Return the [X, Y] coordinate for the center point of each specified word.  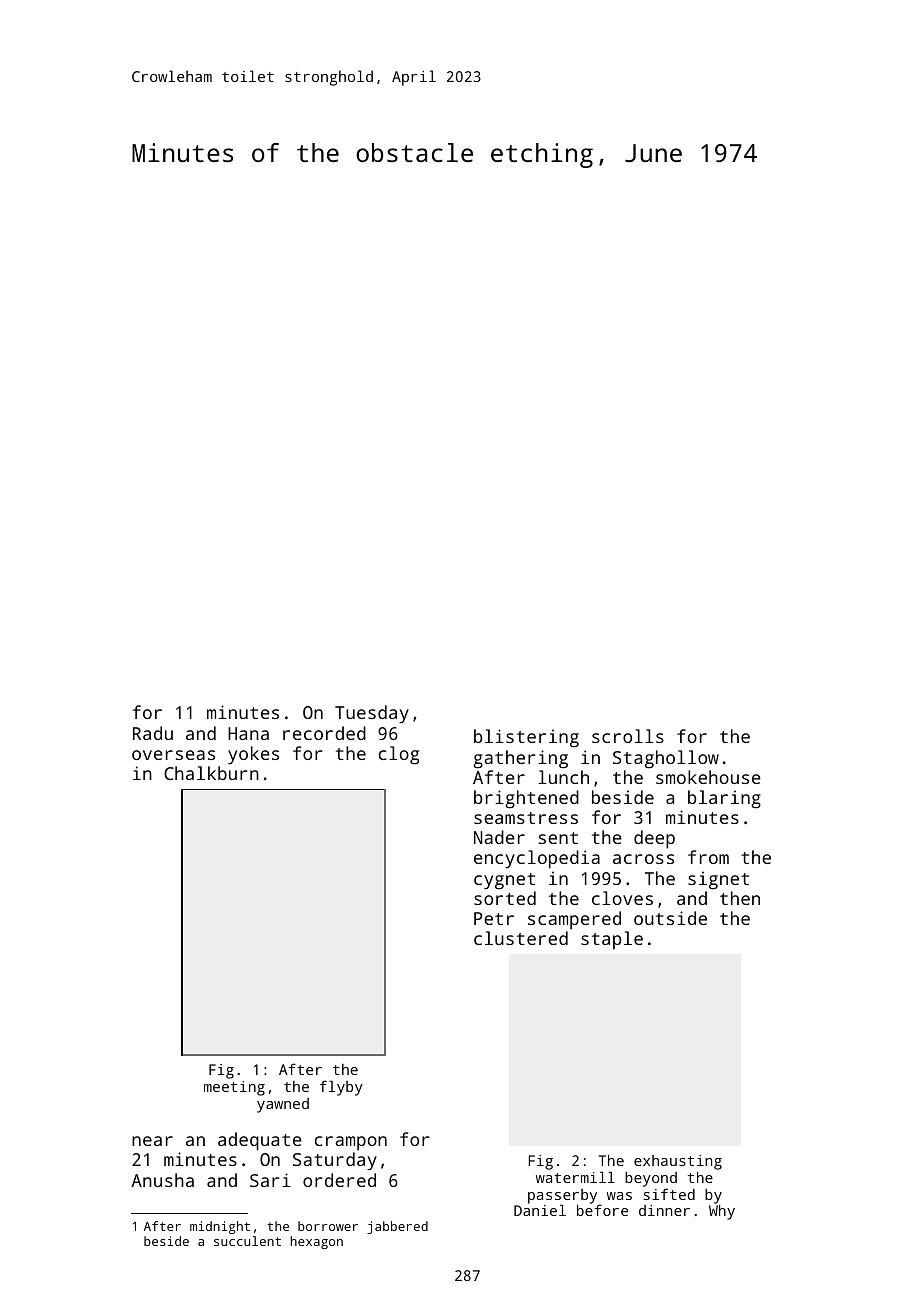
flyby [341, 1088]
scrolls [628, 736]
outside [670, 918]
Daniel [540, 1210]
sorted [505, 898]
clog [399, 755]
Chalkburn [211, 773]
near [152, 1141]
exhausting [678, 1162]
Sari [270, 1180]
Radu [153, 733]
